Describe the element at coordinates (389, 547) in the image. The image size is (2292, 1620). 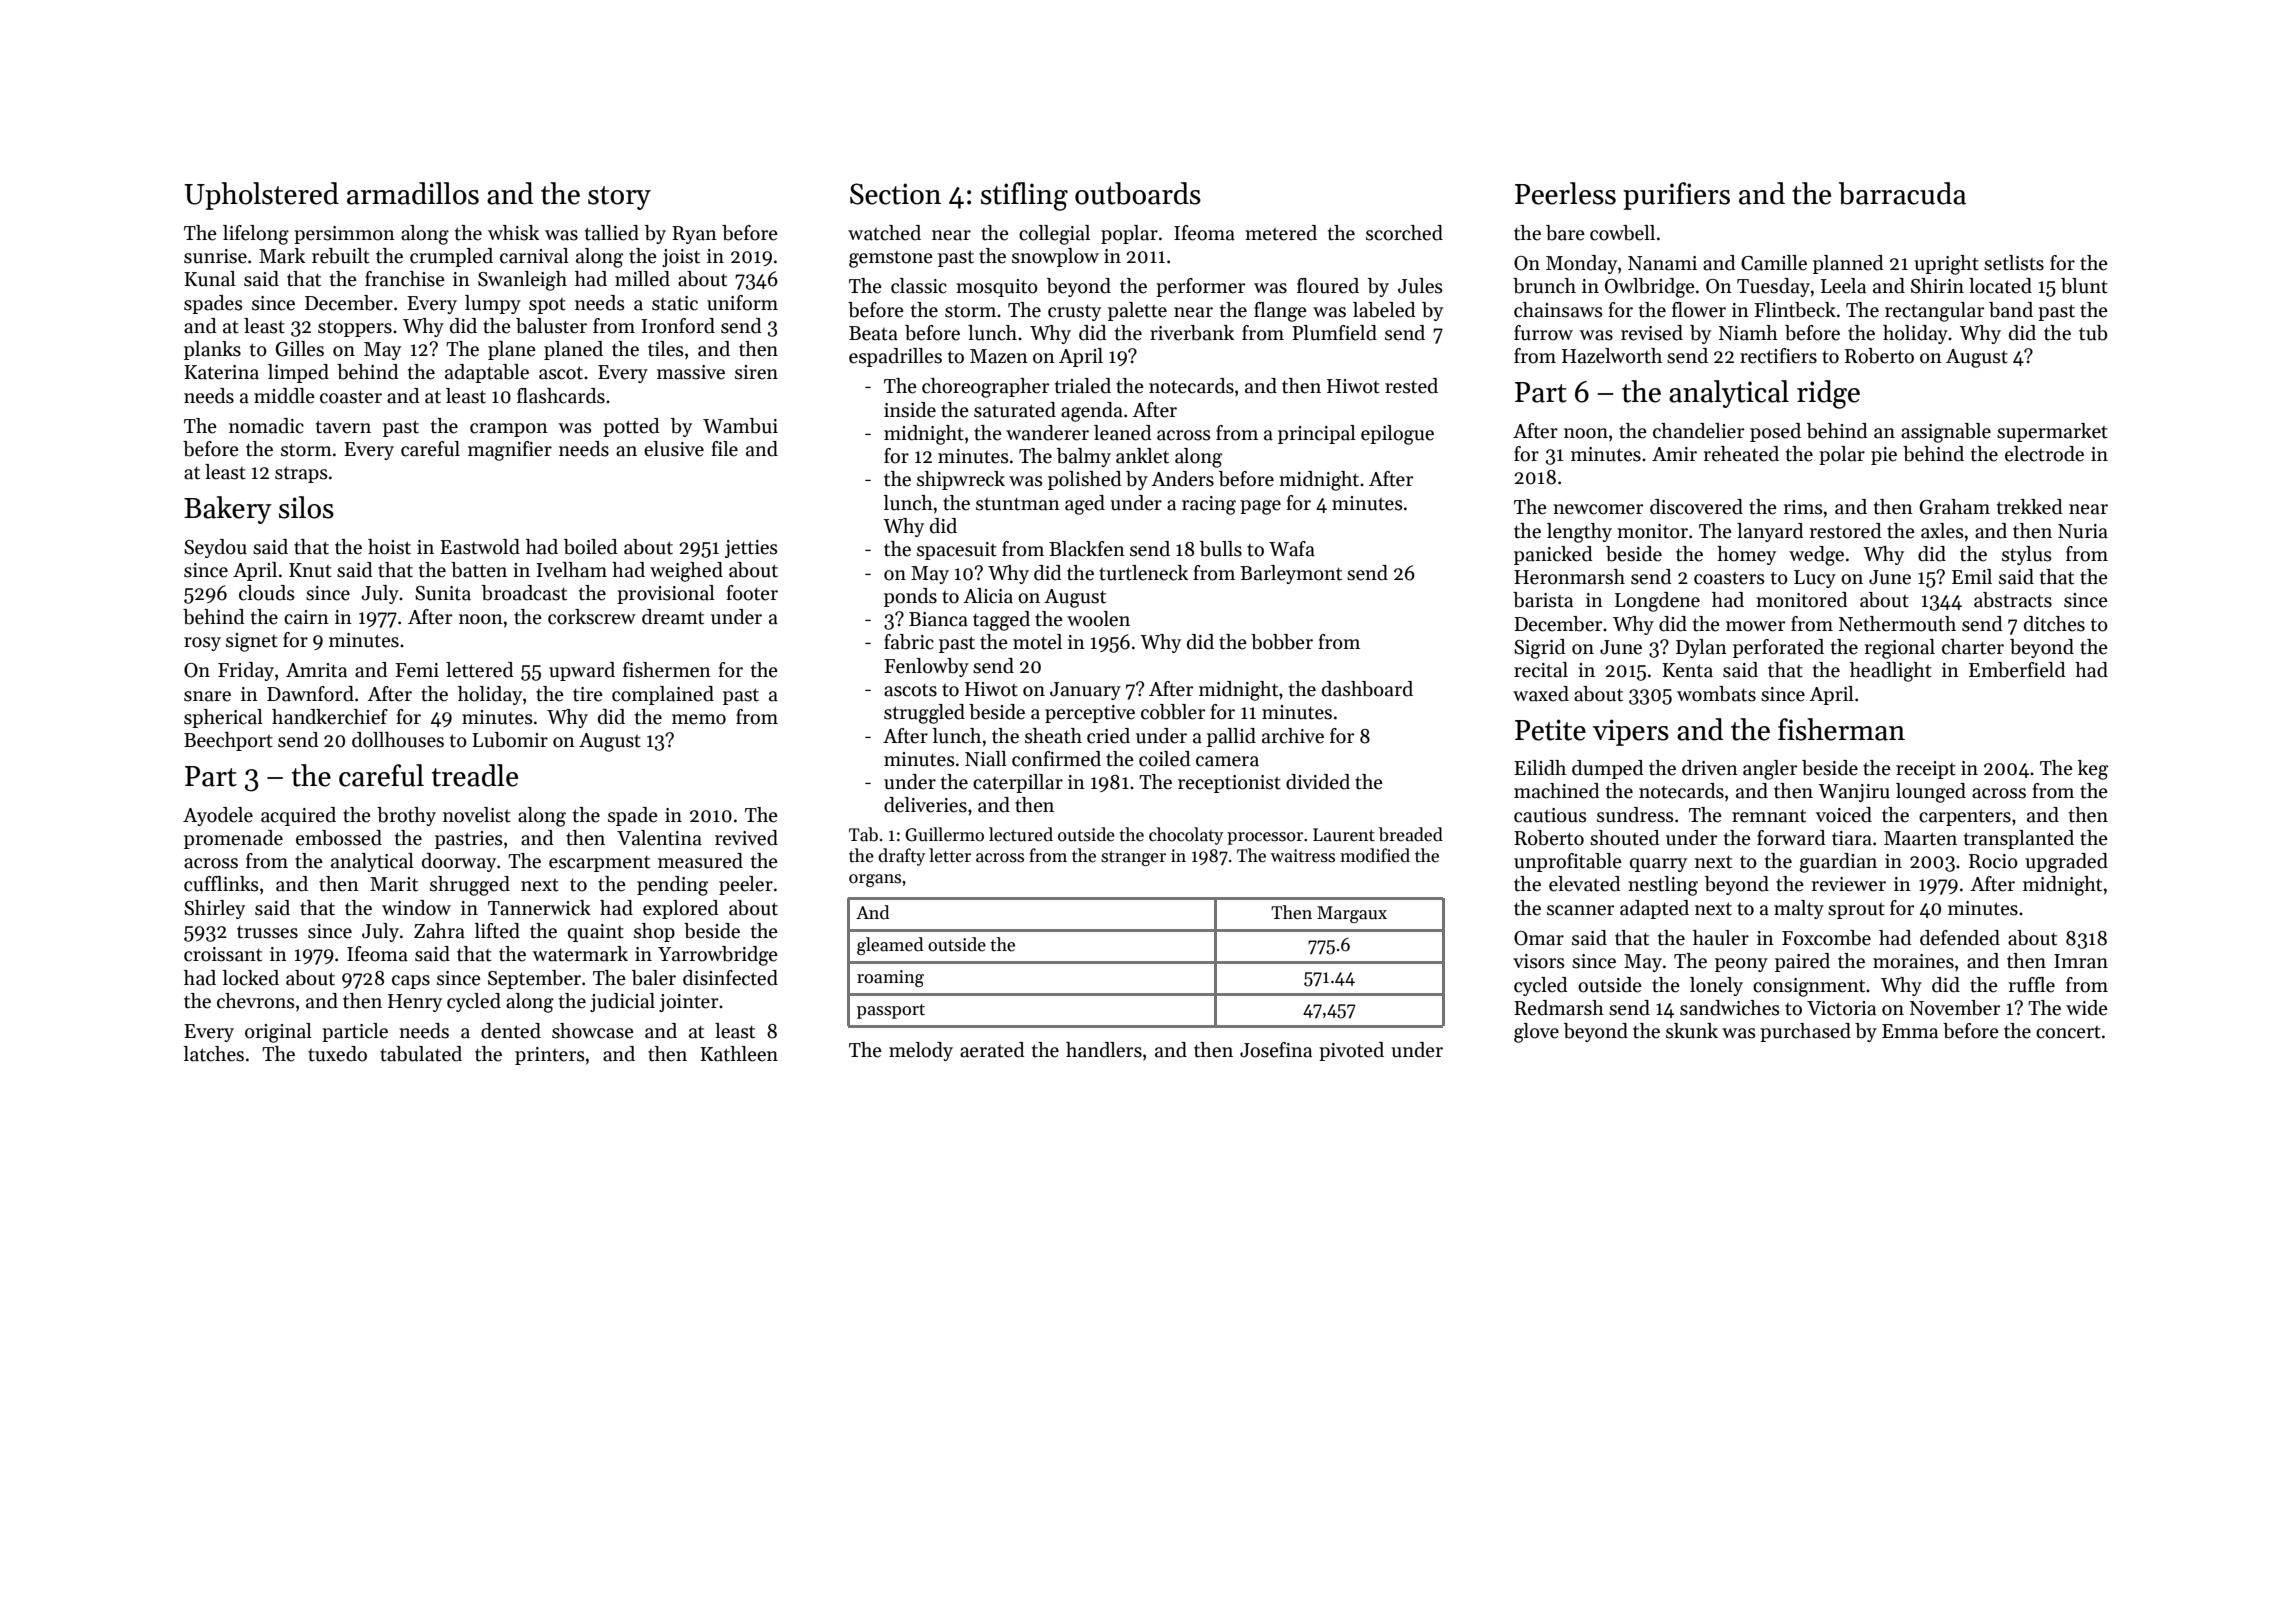
I see `hoist` at that location.
